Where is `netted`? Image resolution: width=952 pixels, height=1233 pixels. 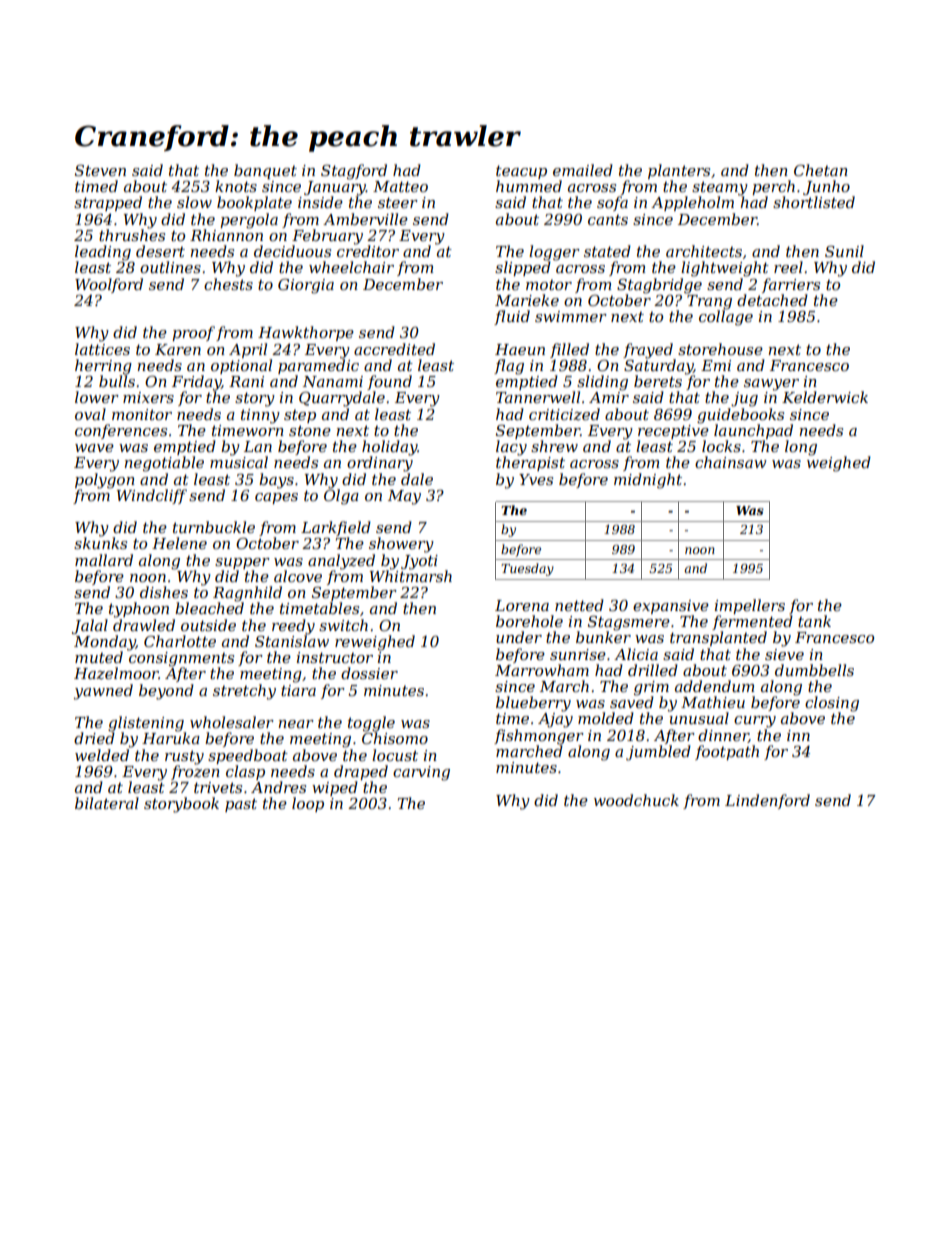 netted is located at coordinates (579, 605).
